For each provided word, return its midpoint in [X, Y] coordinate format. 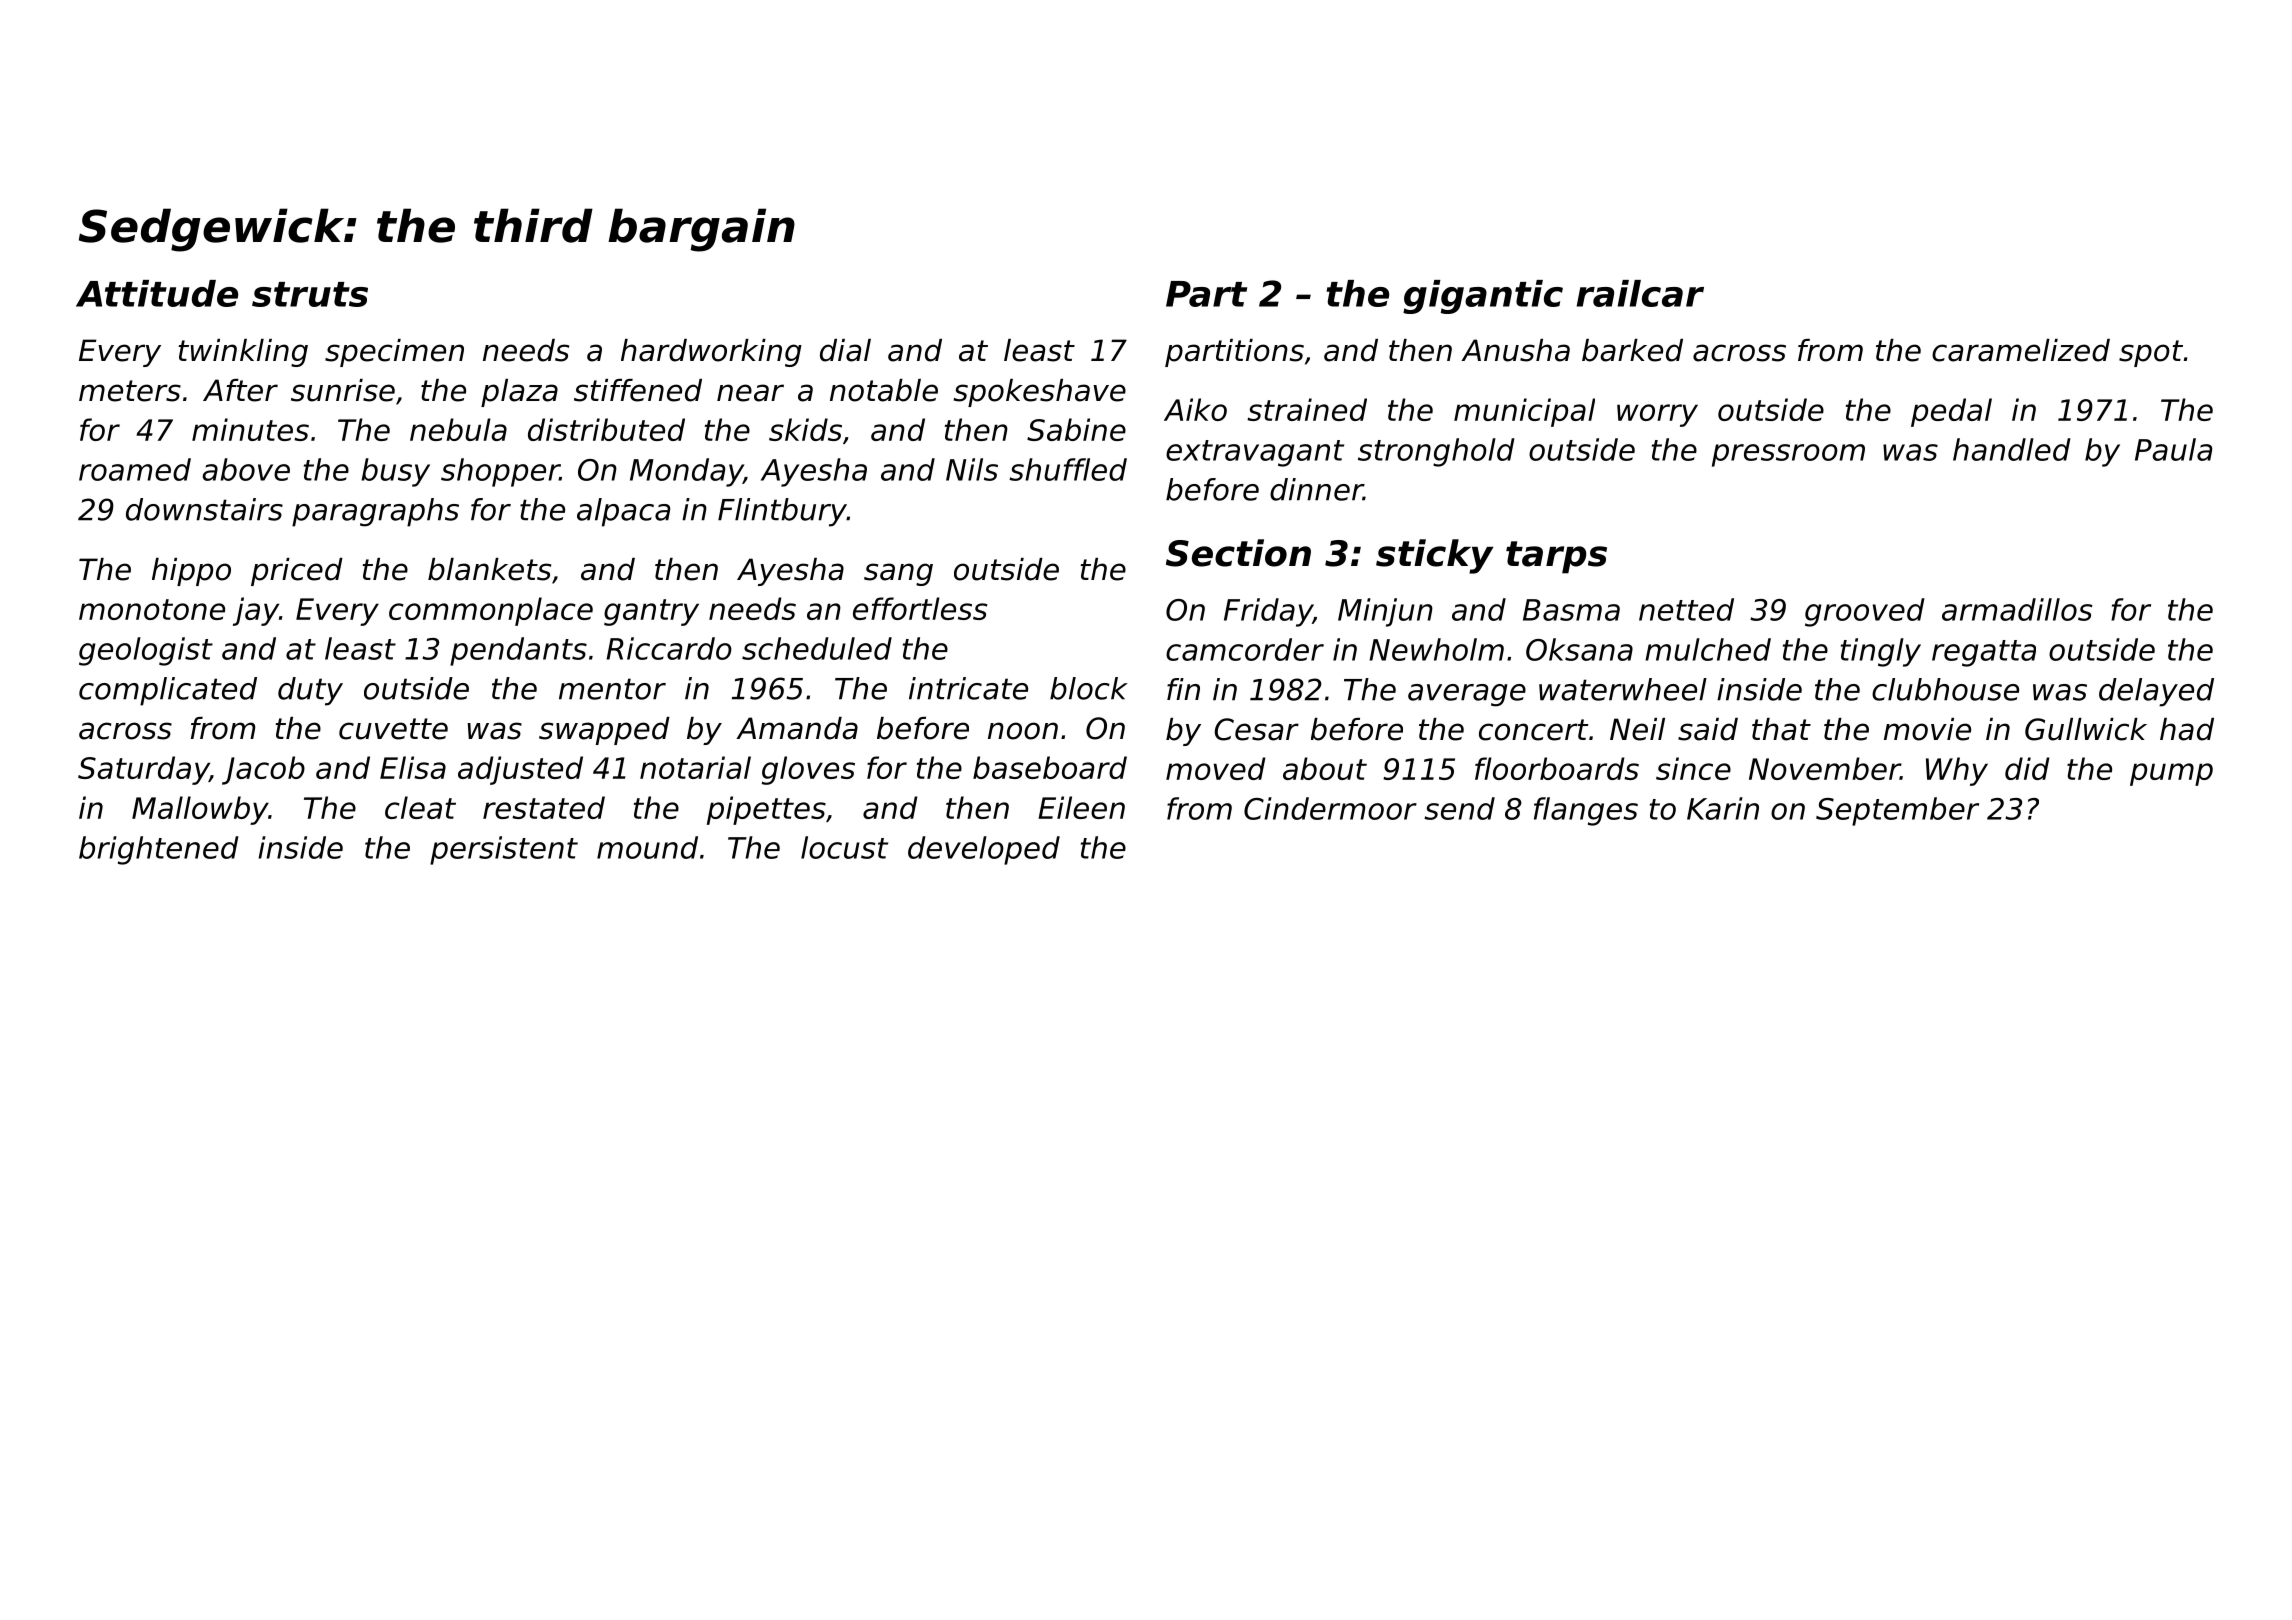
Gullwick [2086, 729]
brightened [159, 850]
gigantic [1483, 297]
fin [1183, 689]
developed [984, 850]
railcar [1640, 293]
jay [256, 611]
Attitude [157, 293]
